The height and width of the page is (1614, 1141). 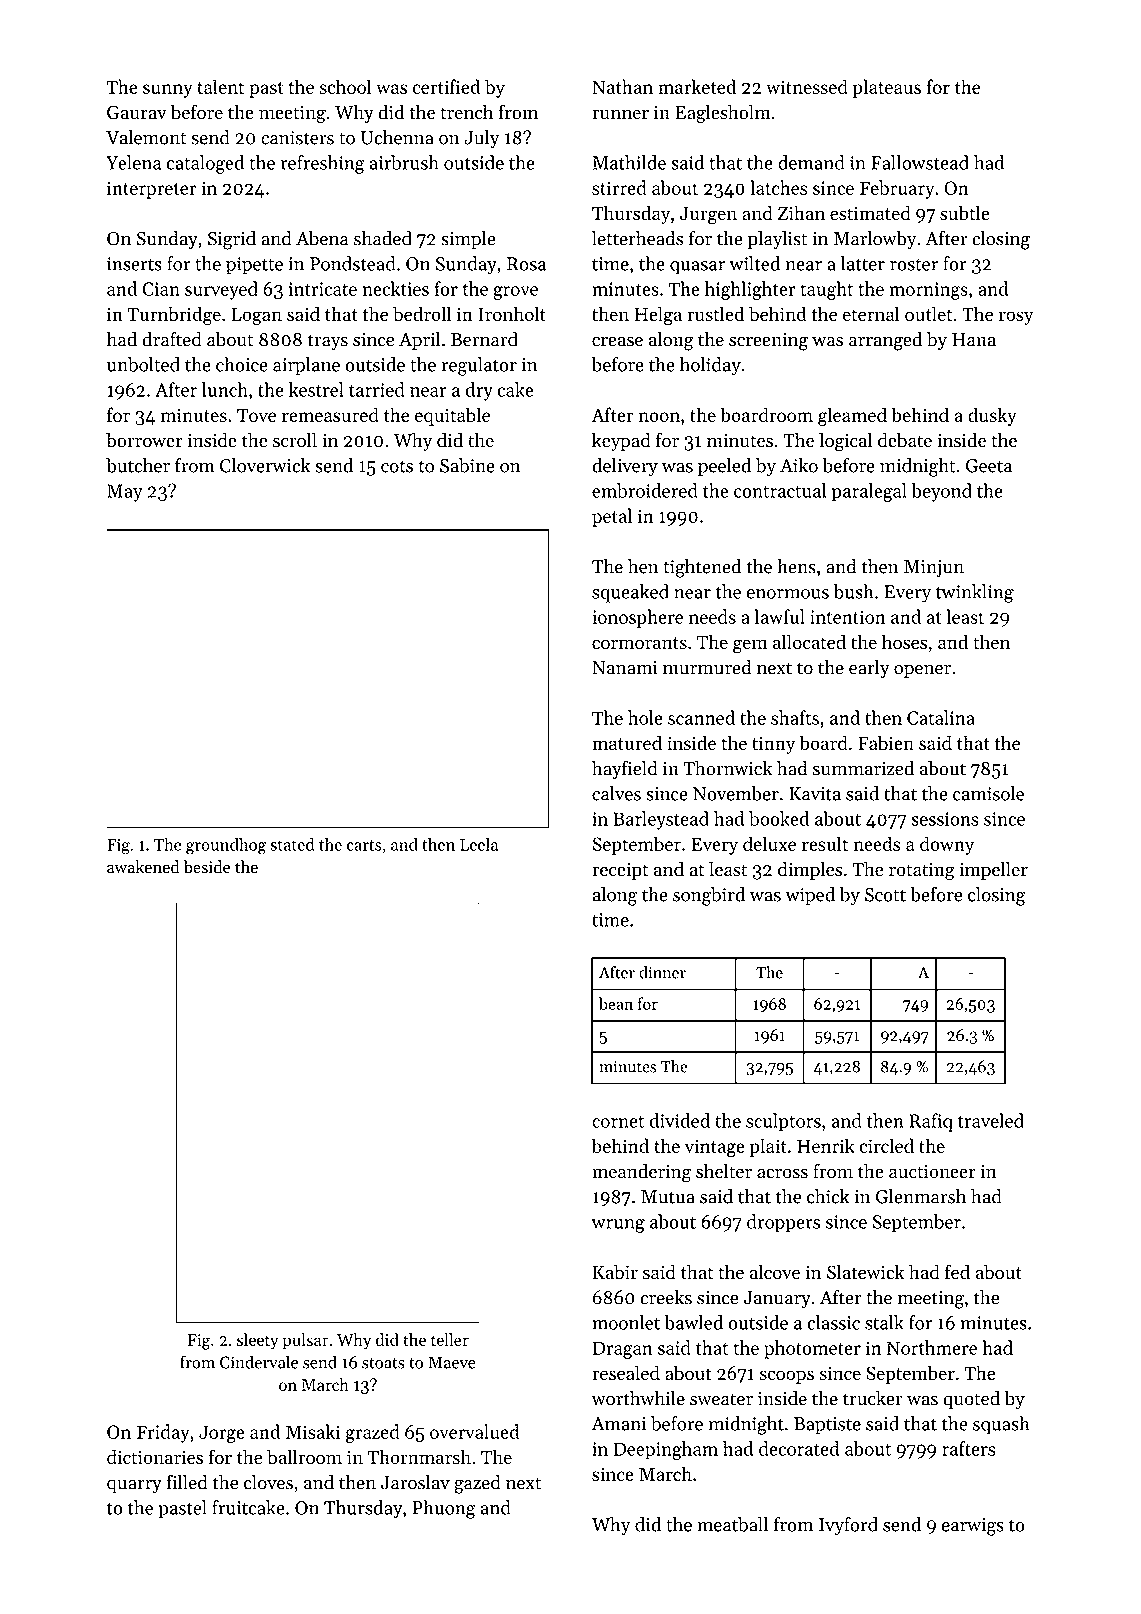 What do you see at coordinates (775, 1272) in the page?
I see `alcove` at bounding box center [775, 1272].
